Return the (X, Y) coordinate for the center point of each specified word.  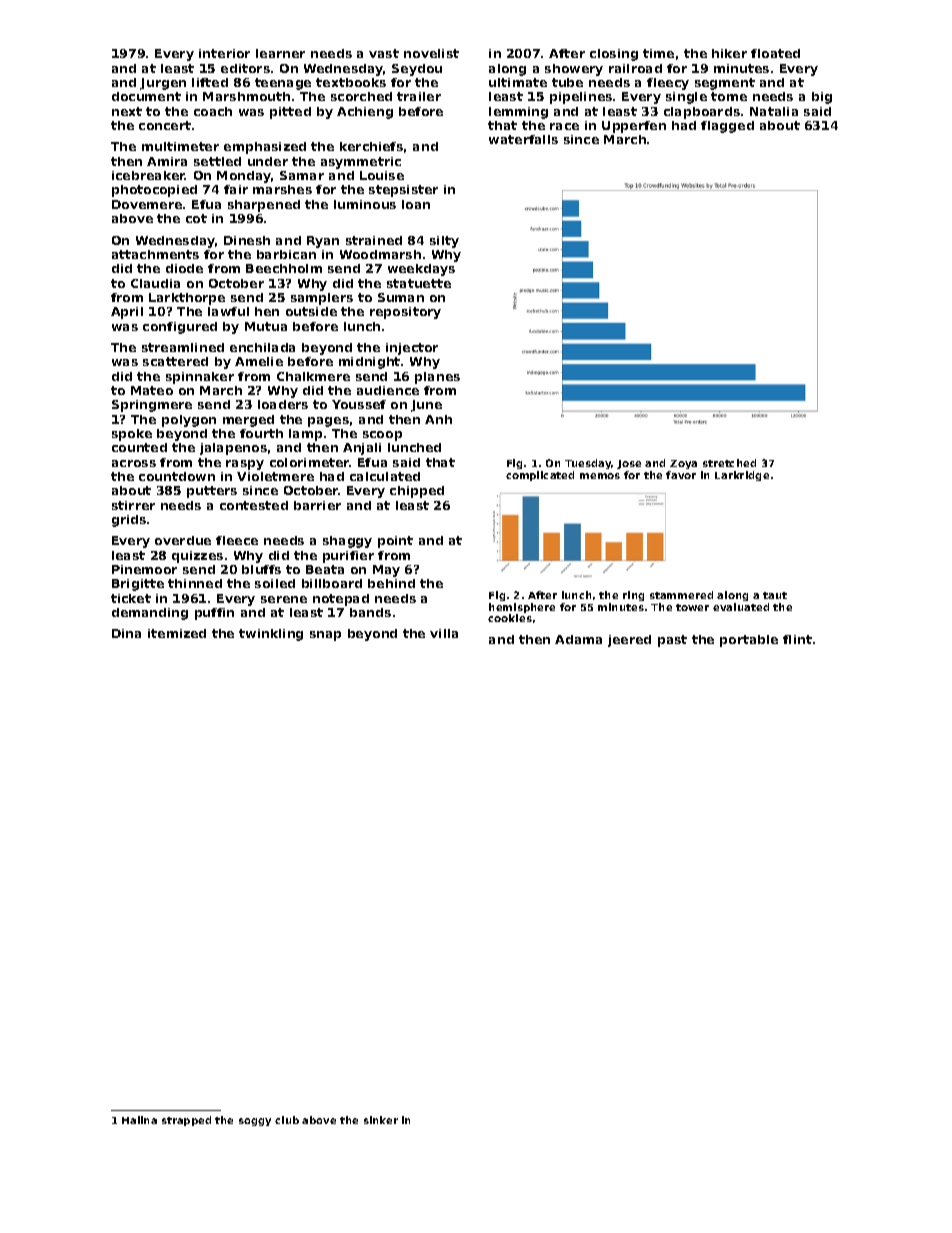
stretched (729, 463)
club (287, 1120)
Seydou (417, 70)
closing (614, 55)
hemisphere (522, 608)
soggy (255, 1122)
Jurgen (163, 84)
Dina (126, 633)
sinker (381, 1120)
